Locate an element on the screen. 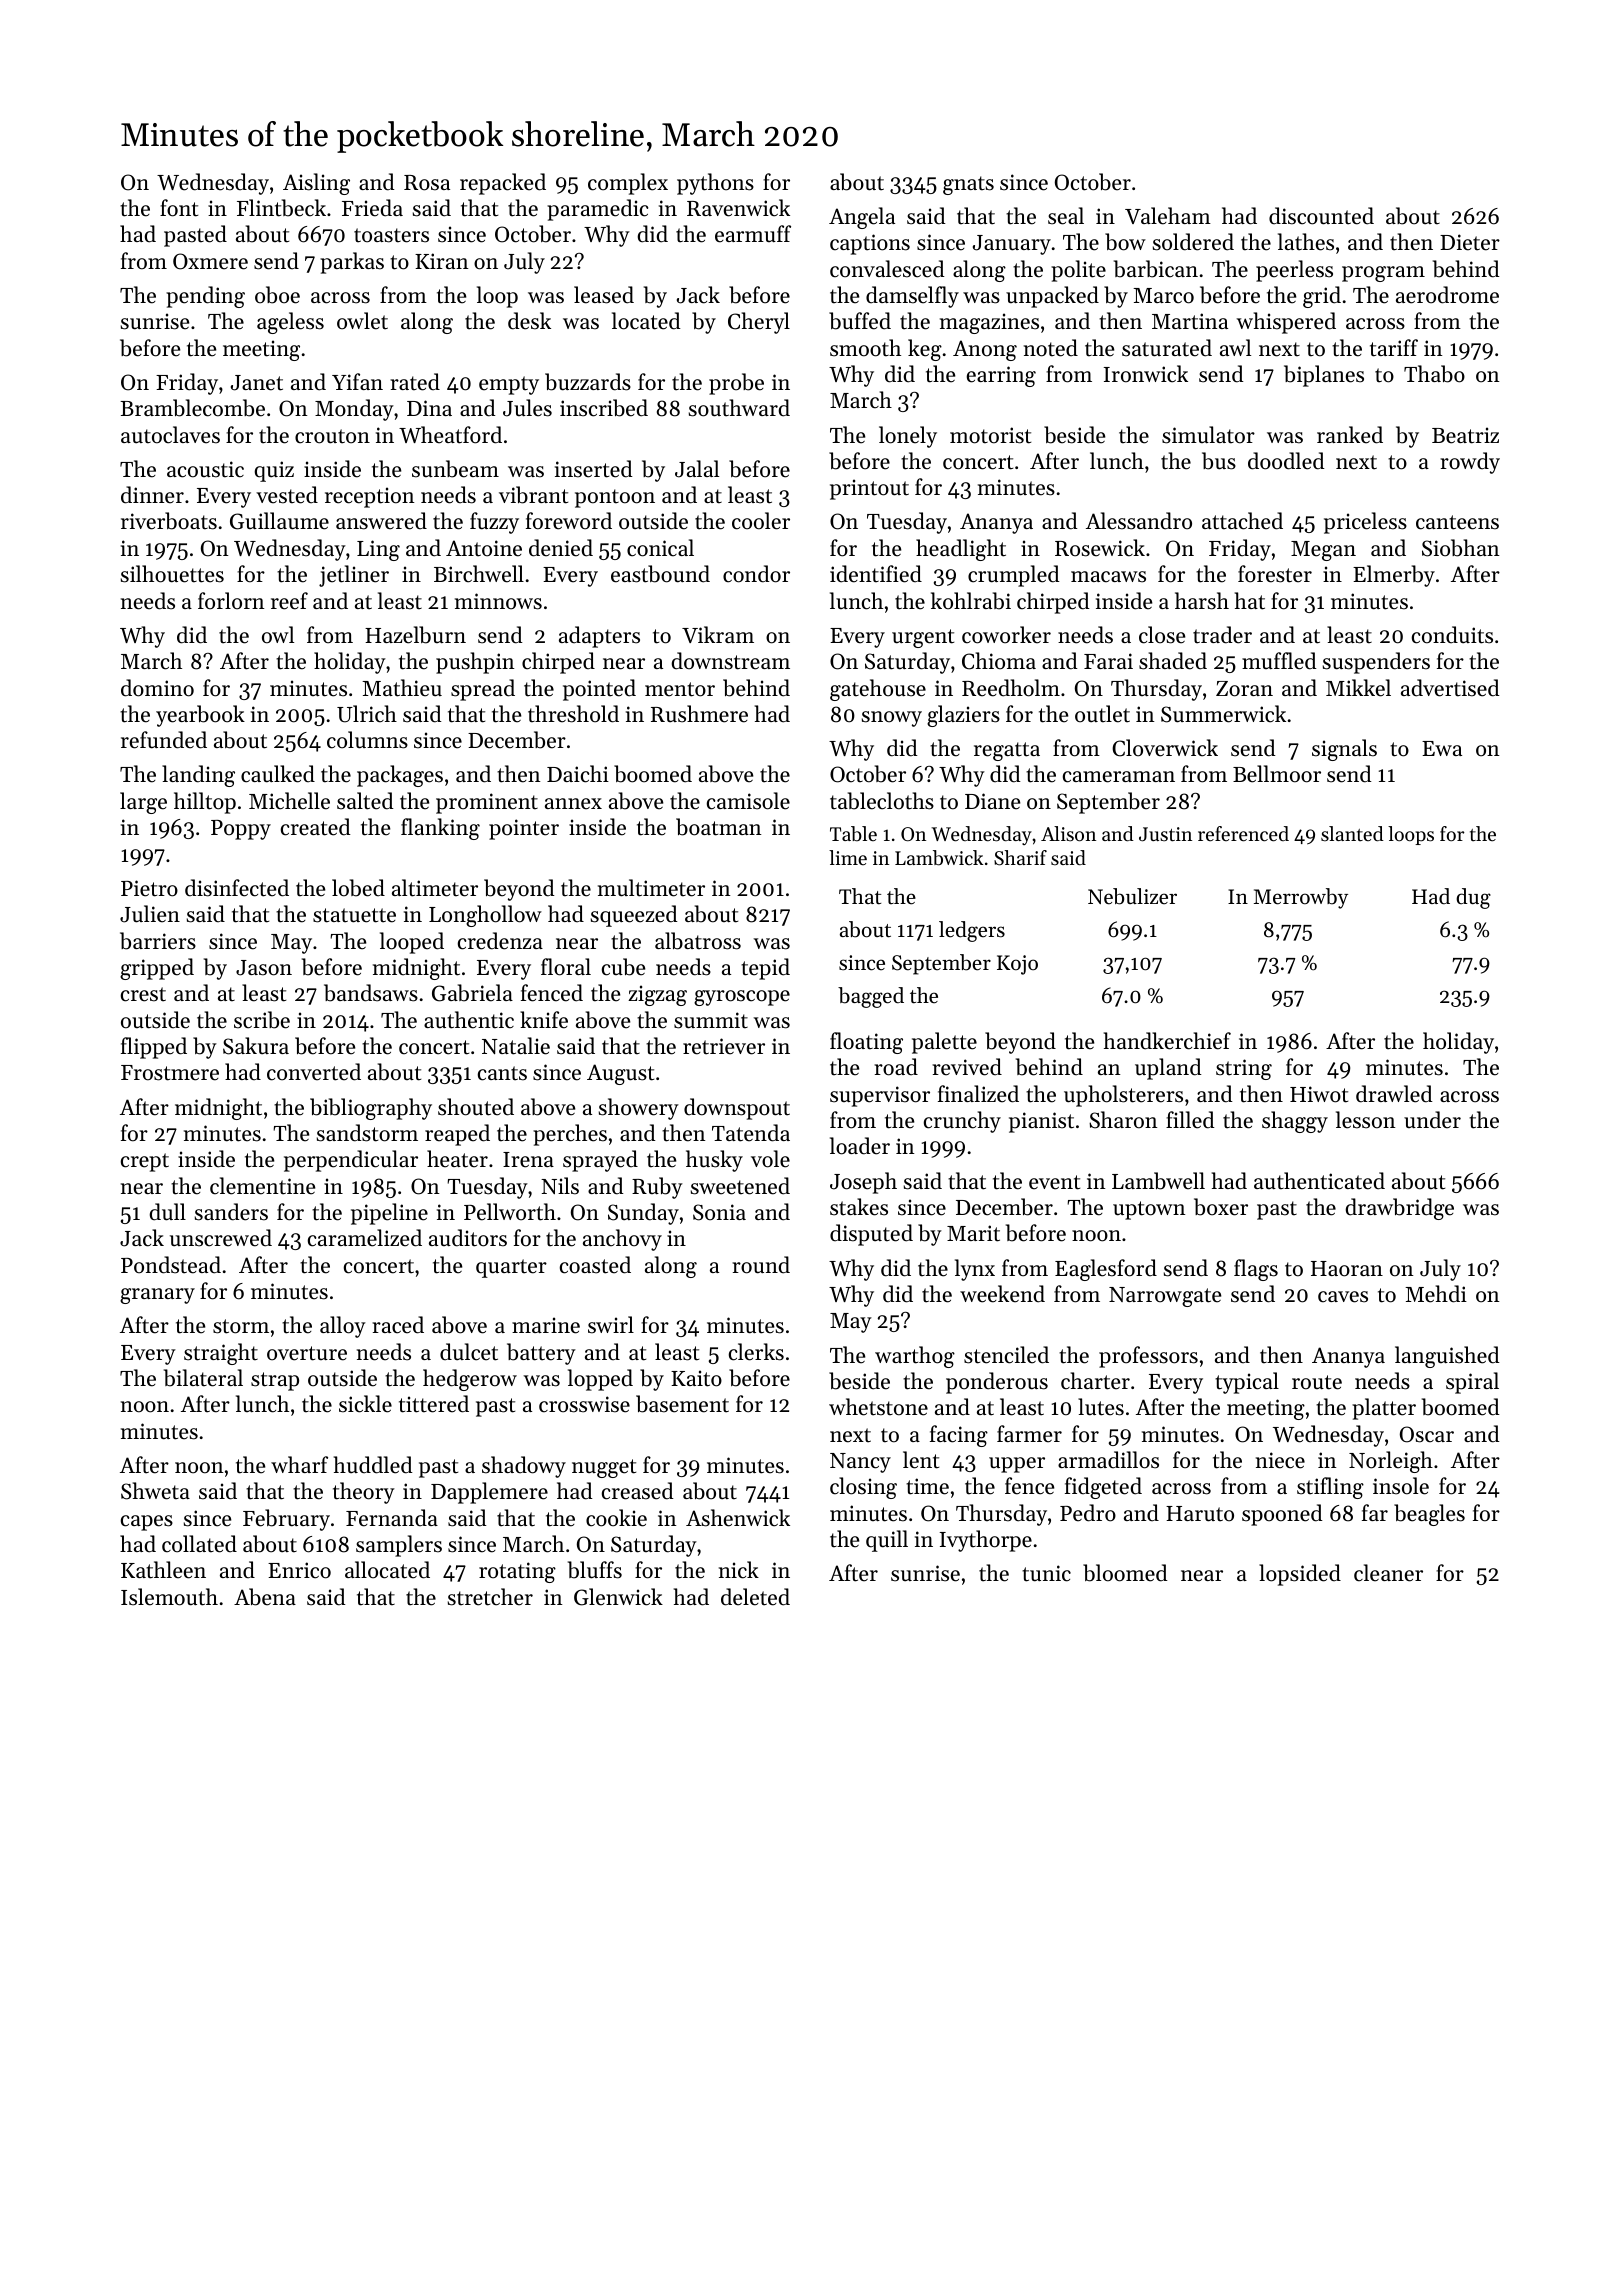  Rosa is located at coordinates (427, 183).
